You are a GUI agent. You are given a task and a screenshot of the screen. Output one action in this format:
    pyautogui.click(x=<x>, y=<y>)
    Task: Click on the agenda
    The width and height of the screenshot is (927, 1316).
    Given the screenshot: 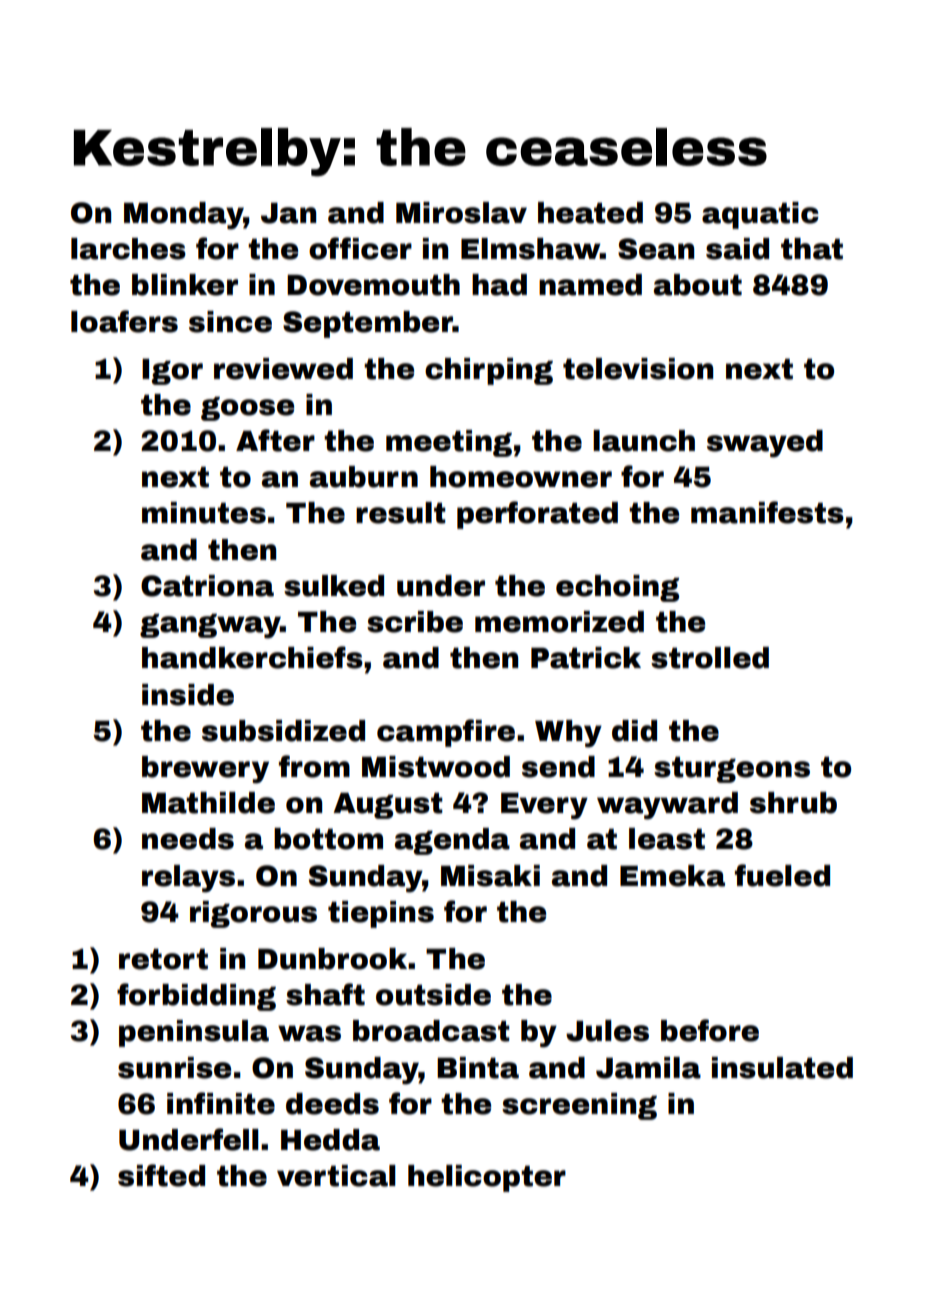 What is the action you would take?
    pyautogui.click(x=452, y=841)
